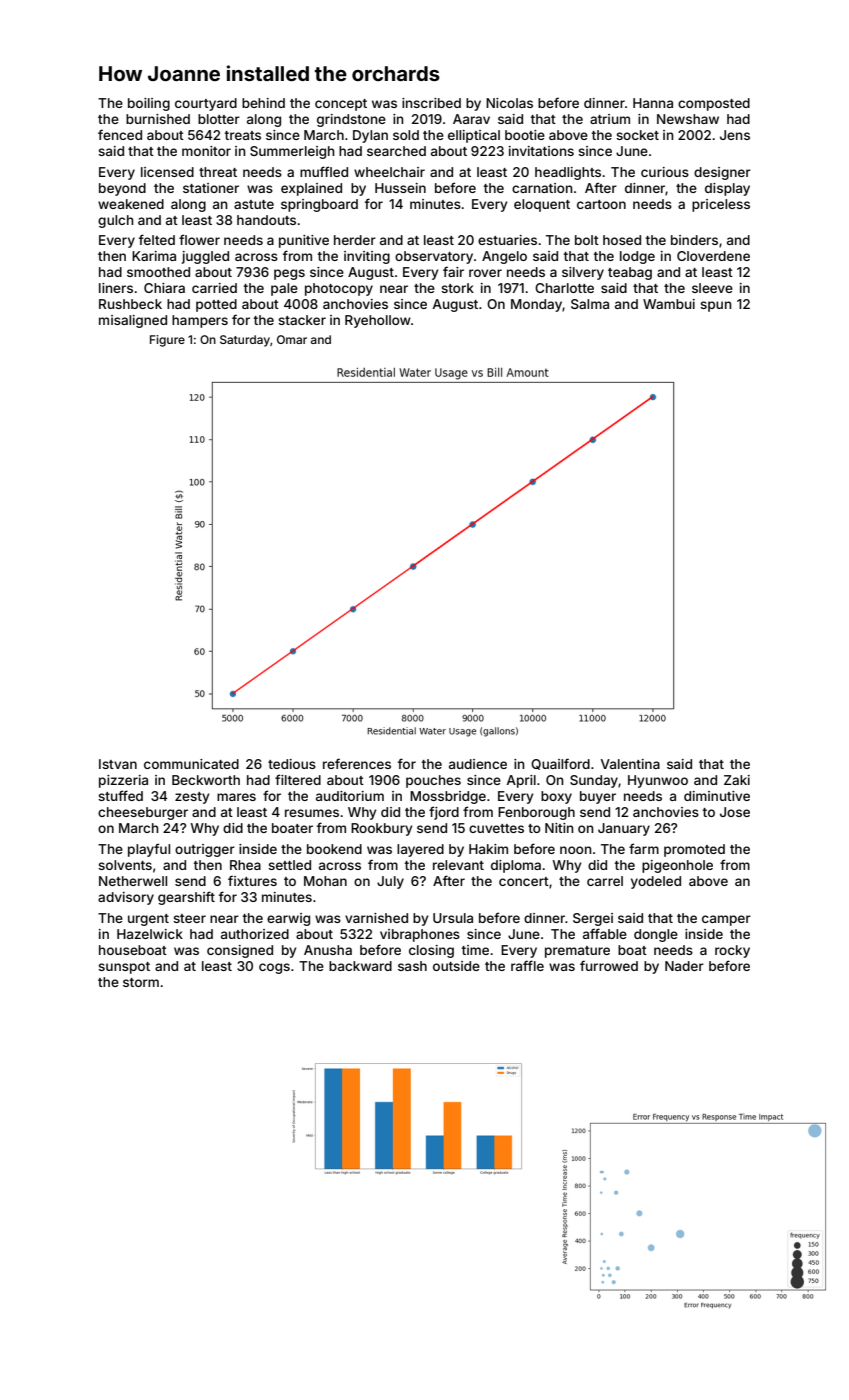 The image size is (849, 1400). Describe the element at coordinates (292, 764) in the document. I see `tedious` at that location.
